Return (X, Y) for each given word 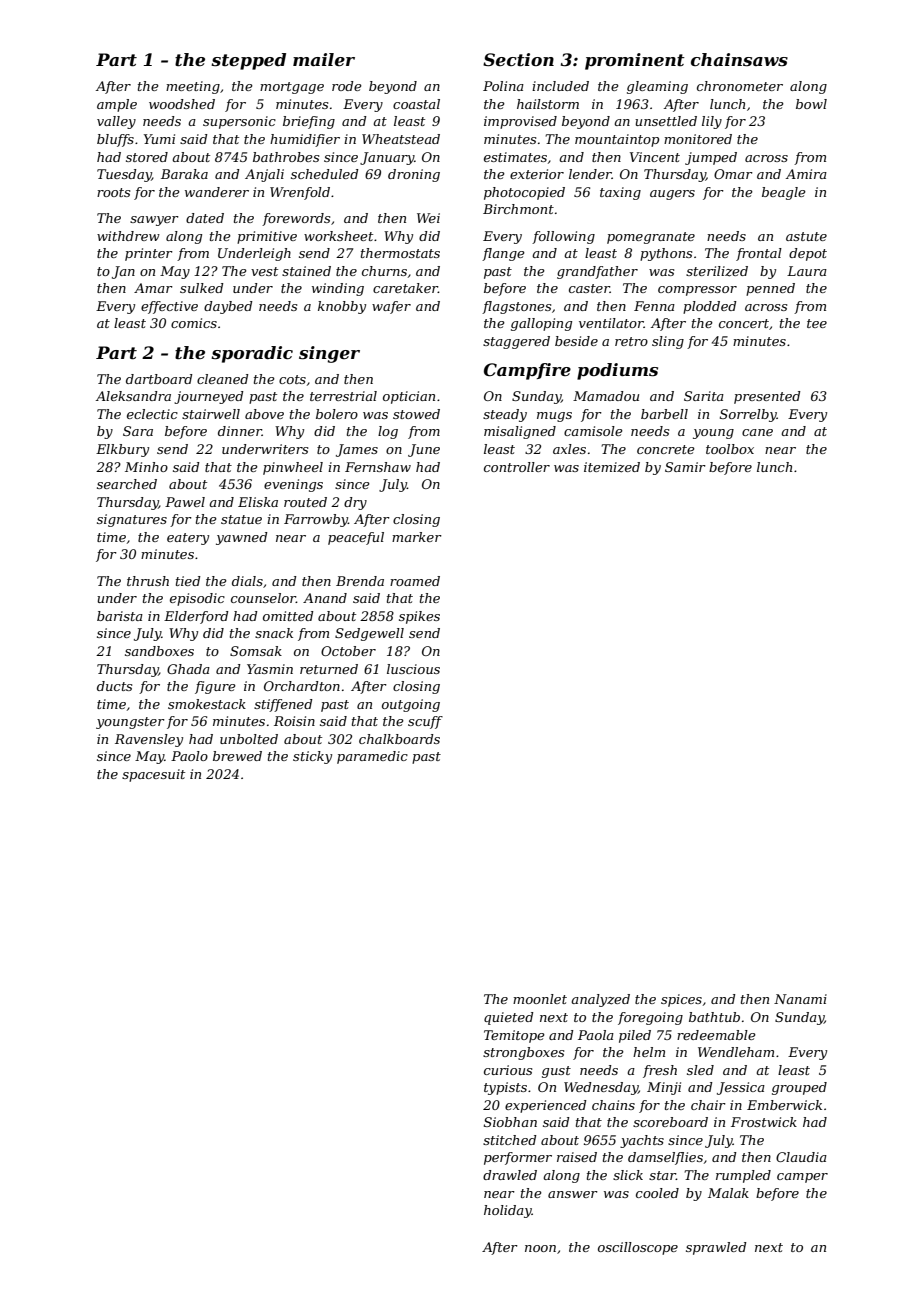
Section (518, 59)
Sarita (704, 396)
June (424, 450)
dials (247, 581)
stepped (248, 61)
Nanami (800, 999)
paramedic (372, 757)
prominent (635, 61)
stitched (510, 1140)
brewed (237, 756)
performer (518, 1158)
